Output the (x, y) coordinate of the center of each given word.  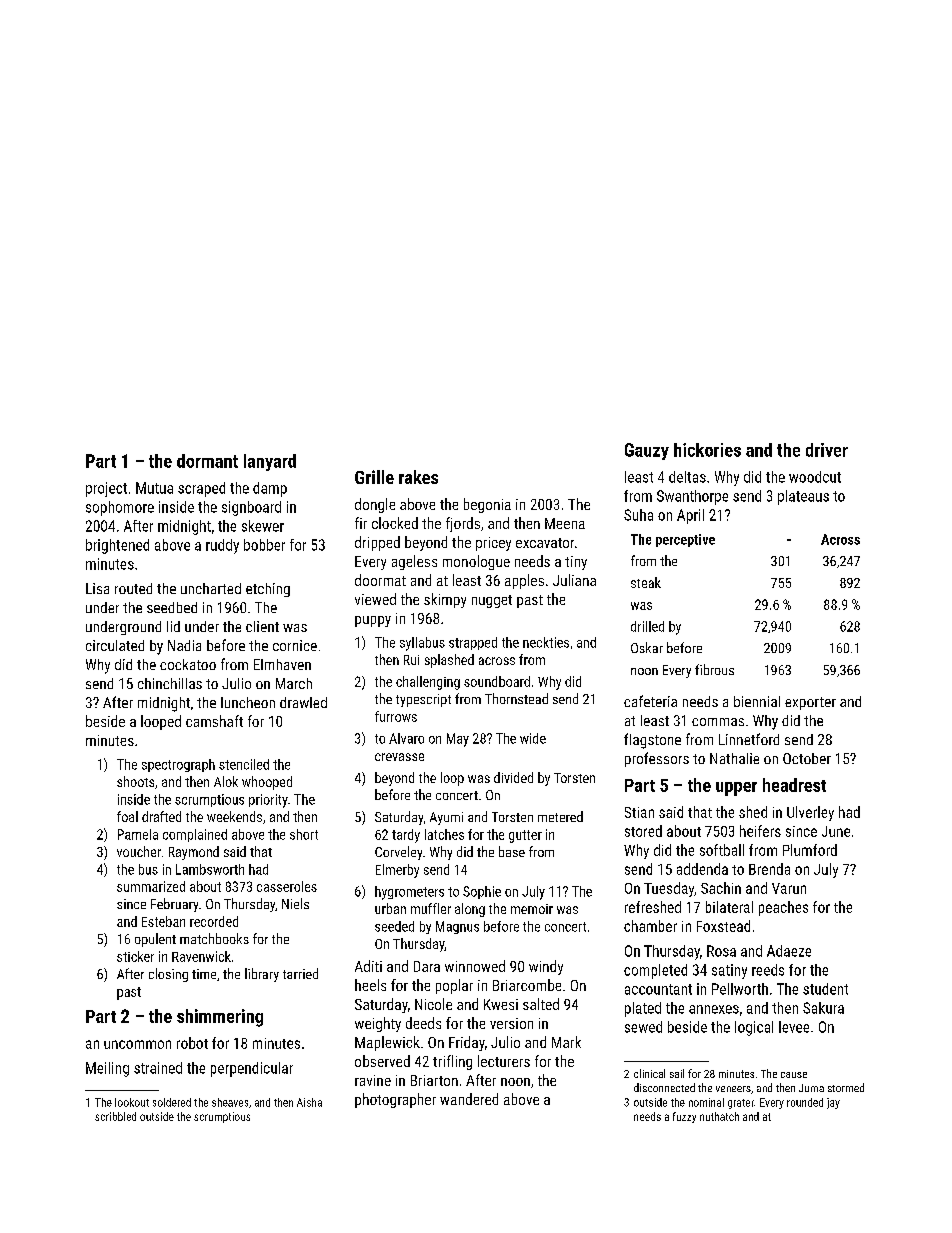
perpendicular (252, 1069)
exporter (810, 703)
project (106, 489)
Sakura (823, 1008)
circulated (115, 645)
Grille (374, 477)
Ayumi (446, 818)
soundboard (497, 681)
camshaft (214, 721)
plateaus (803, 497)
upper (736, 789)
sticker (135, 956)
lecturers (504, 1061)
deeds (423, 1023)
